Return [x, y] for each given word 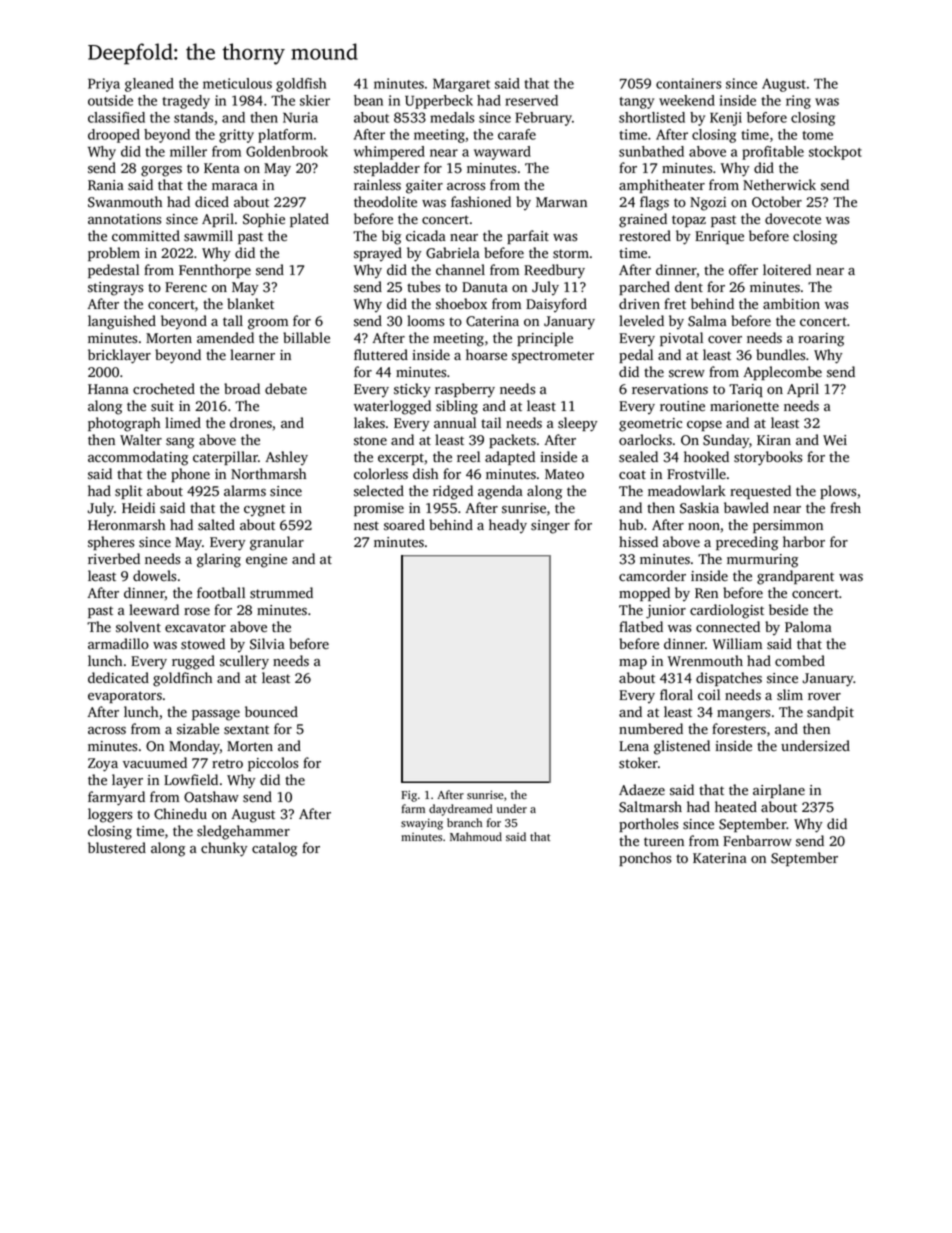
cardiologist [727, 611]
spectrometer [553, 357]
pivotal [681, 339]
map [633, 664]
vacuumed [155, 762]
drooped [114, 136]
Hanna [108, 389]
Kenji [726, 119]
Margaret [461, 85]
